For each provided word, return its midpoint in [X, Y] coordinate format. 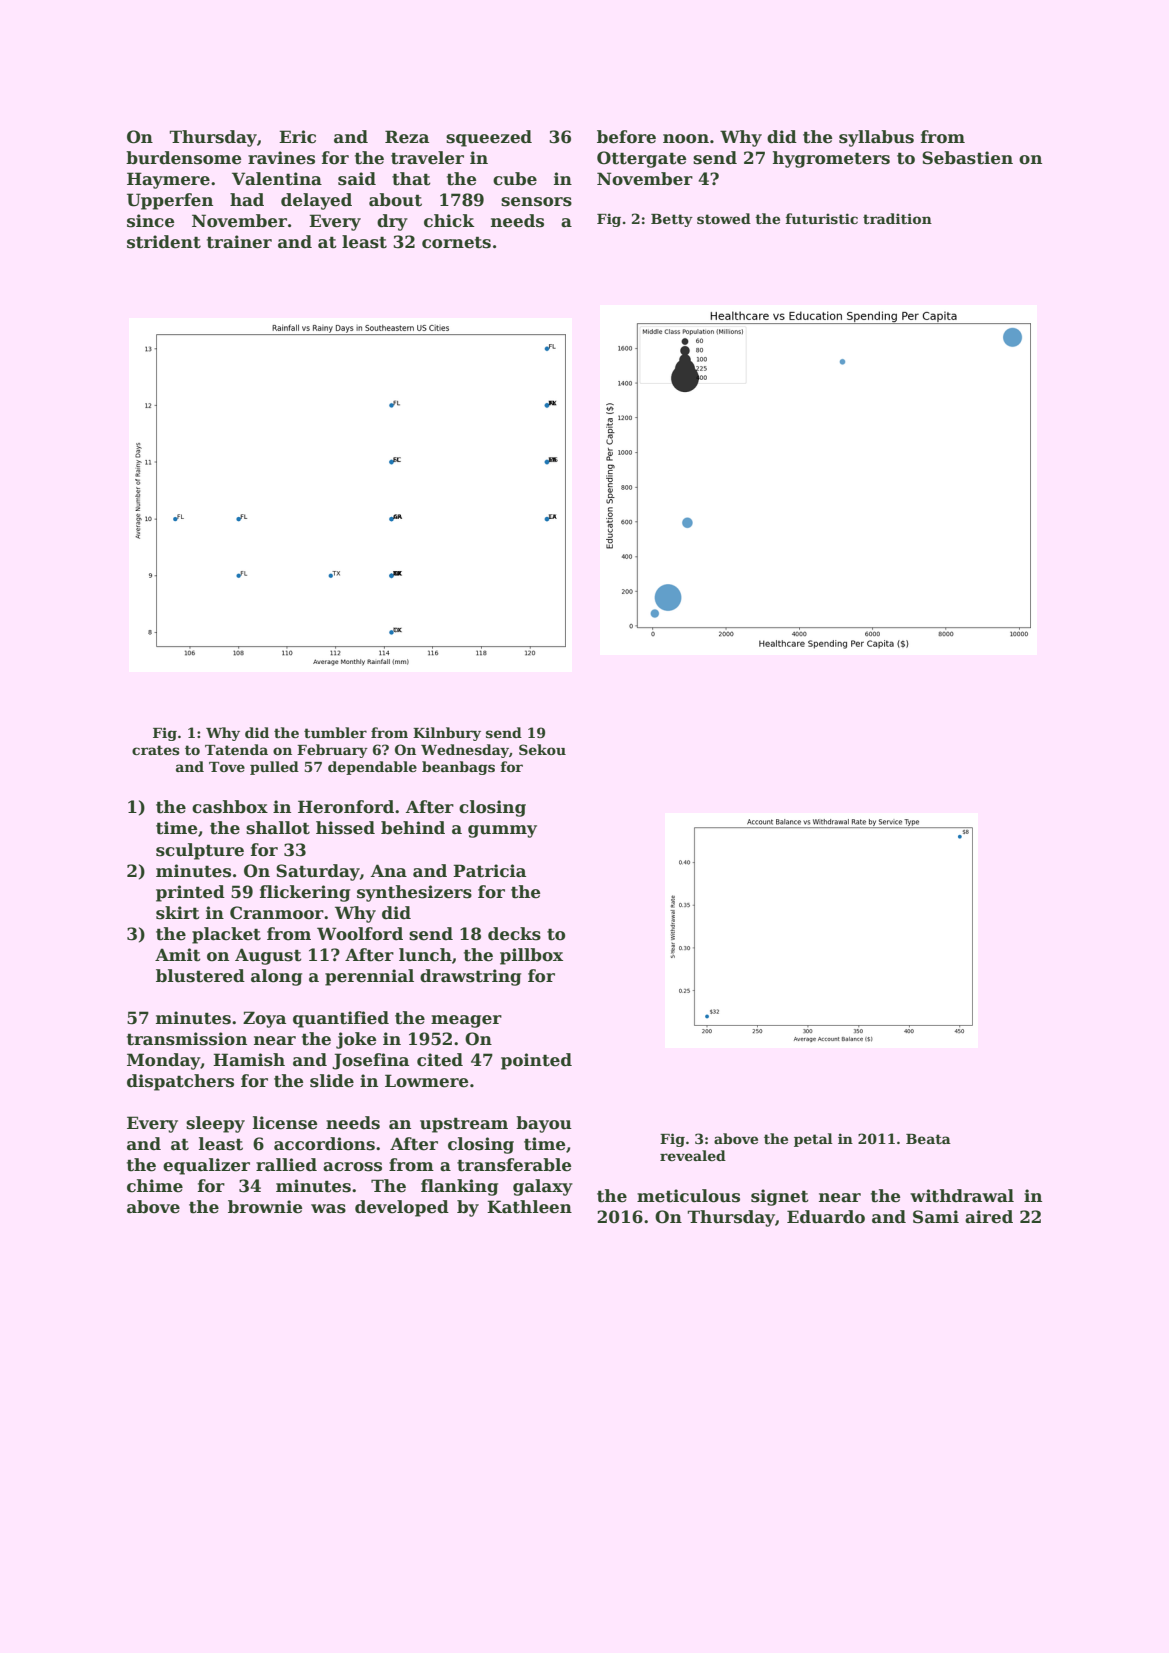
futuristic [821, 218]
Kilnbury [447, 734]
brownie [265, 1207]
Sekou [542, 749]
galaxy [543, 1187]
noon [686, 139]
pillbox [531, 956]
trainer [239, 242]
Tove [227, 767]
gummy [502, 831]
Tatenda [236, 749]
